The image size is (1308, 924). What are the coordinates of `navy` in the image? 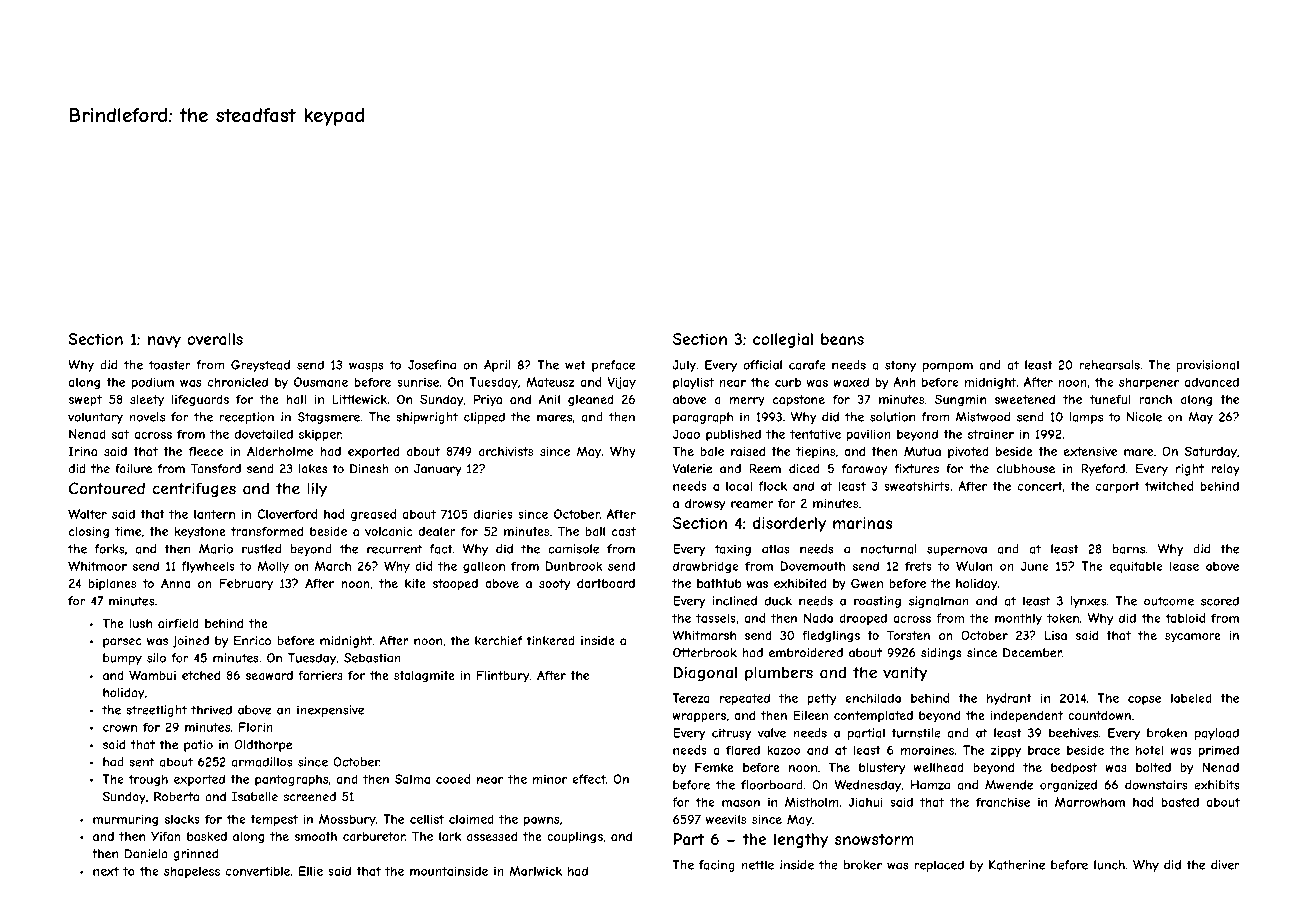 It's located at (164, 342).
